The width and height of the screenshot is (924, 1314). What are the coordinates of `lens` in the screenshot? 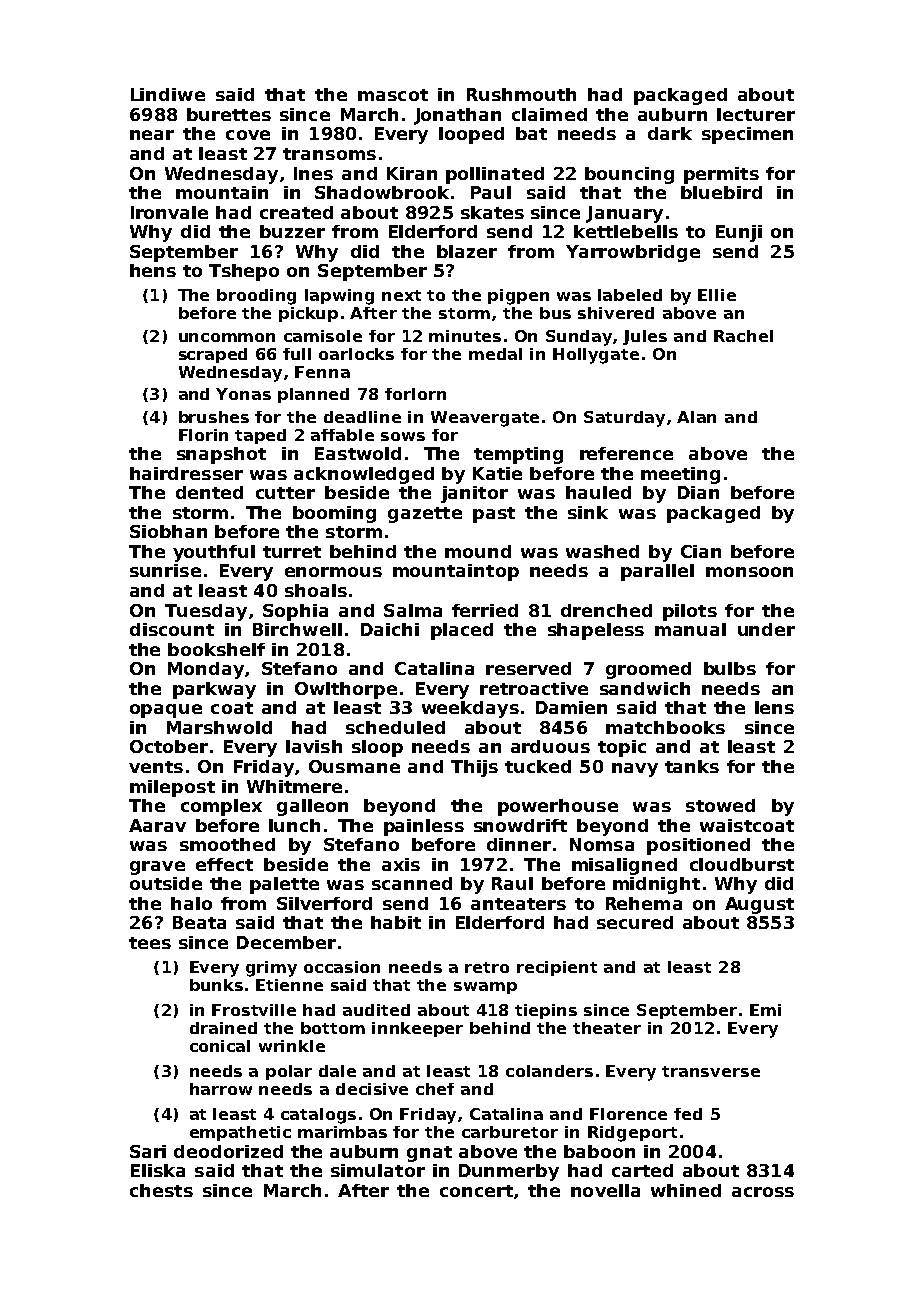 It's located at (774, 707).
